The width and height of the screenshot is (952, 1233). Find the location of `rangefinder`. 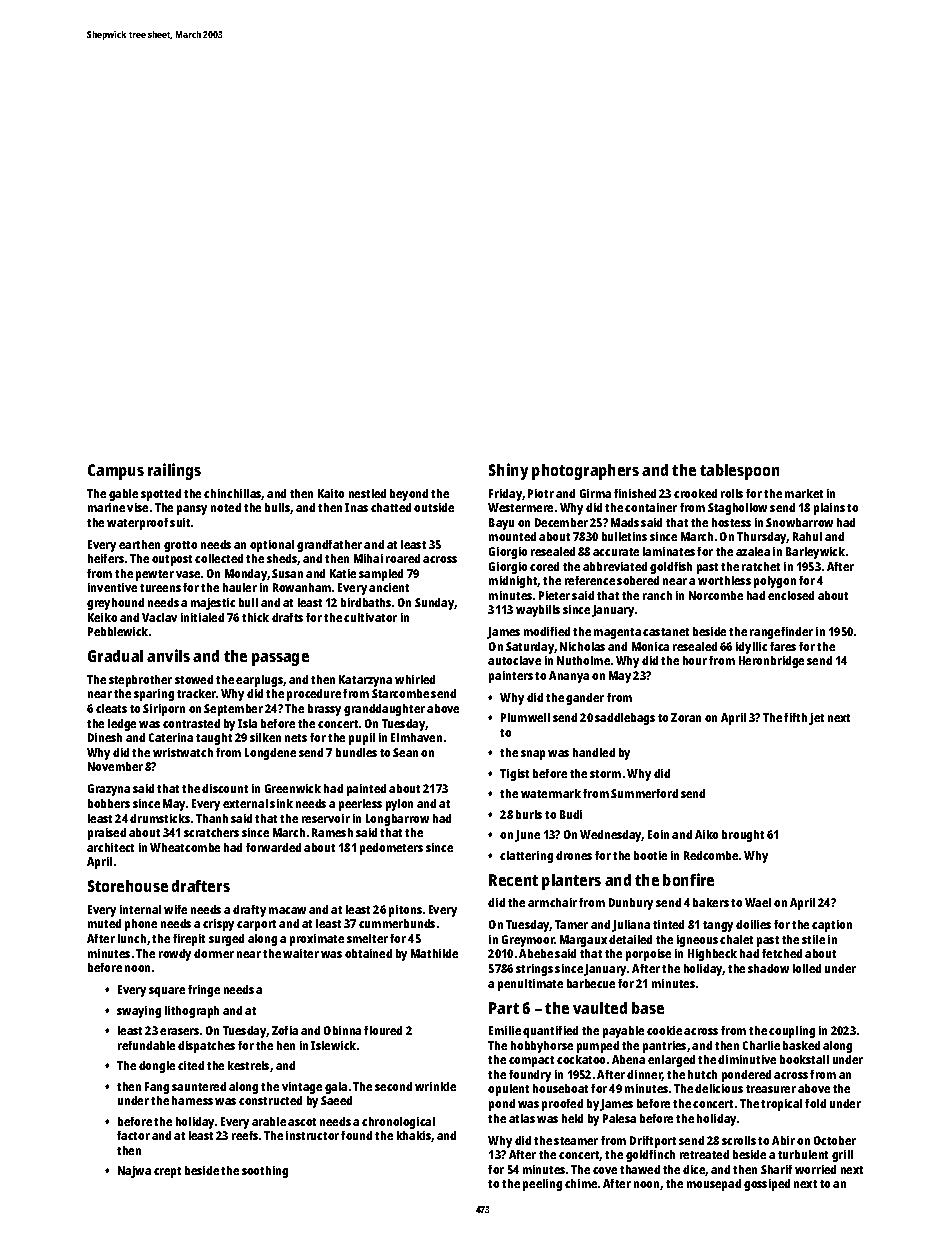

rangefinder is located at coordinates (781, 633).
